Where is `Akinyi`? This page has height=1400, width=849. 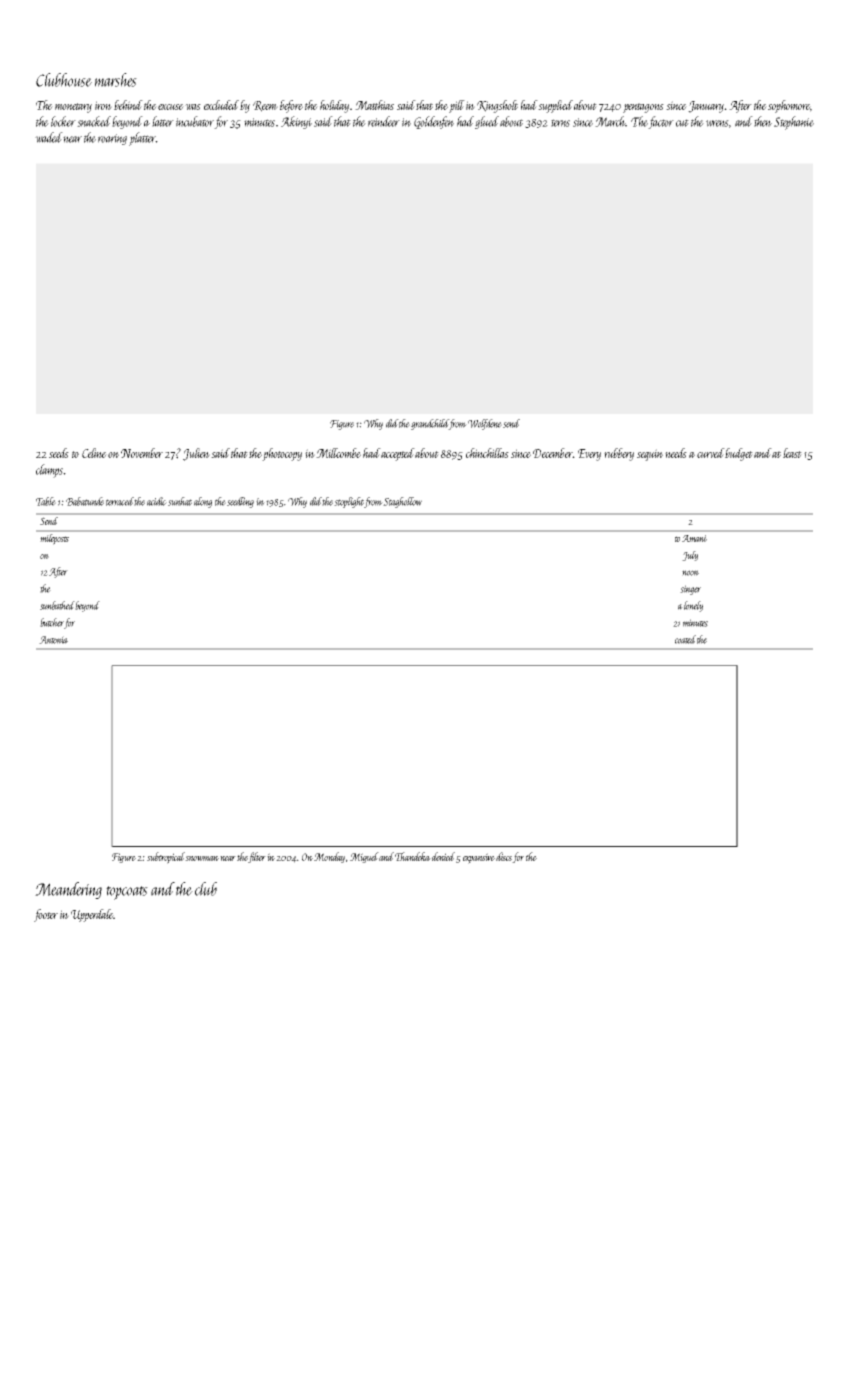 Akinyi is located at coordinates (296, 122).
